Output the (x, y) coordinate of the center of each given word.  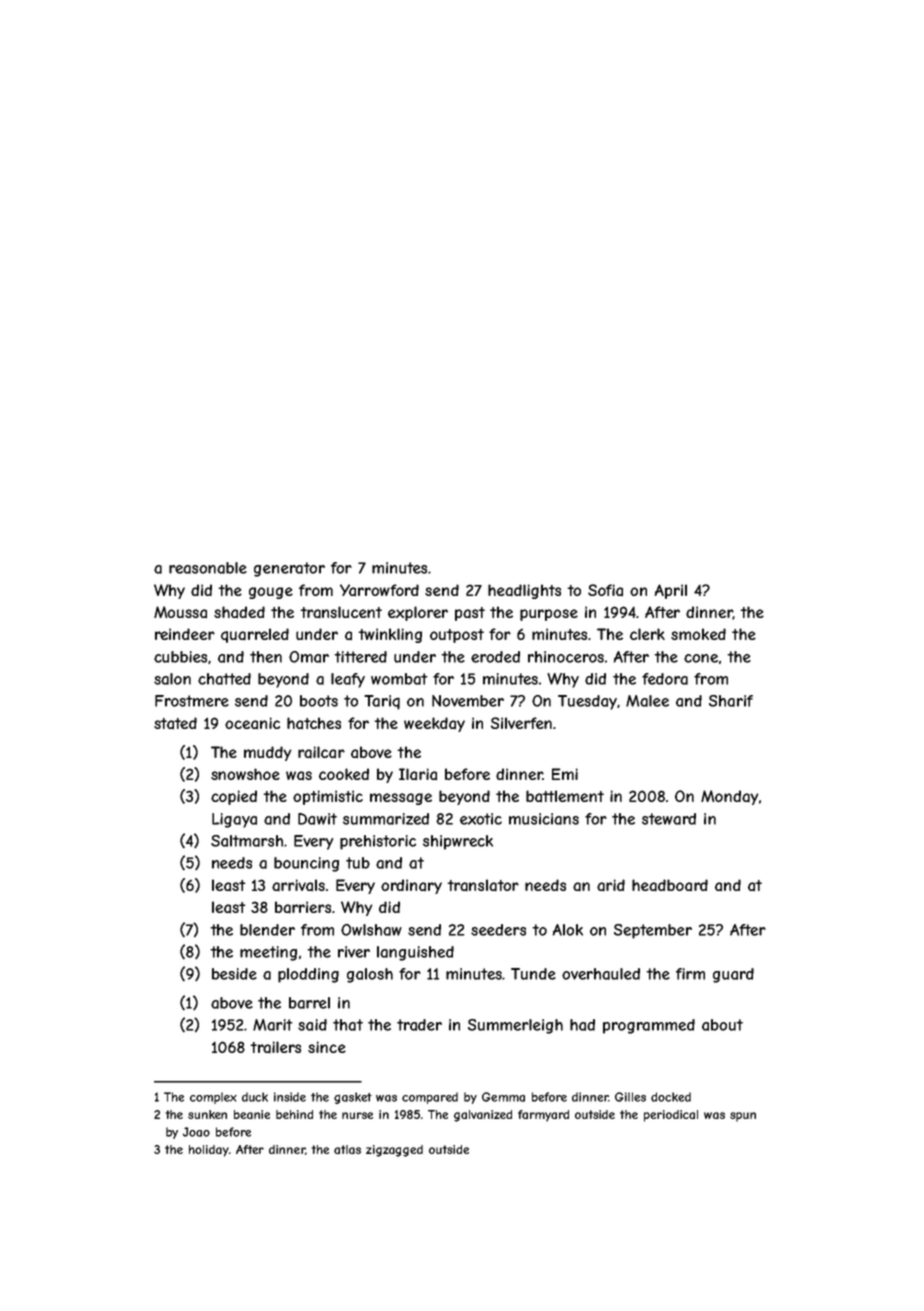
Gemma (503, 1097)
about (722, 1025)
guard (733, 975)
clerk (647, 634)
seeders (498, 930)
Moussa (180, 612)
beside (234, 974)
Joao (196, 1132)
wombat (399, 679)
